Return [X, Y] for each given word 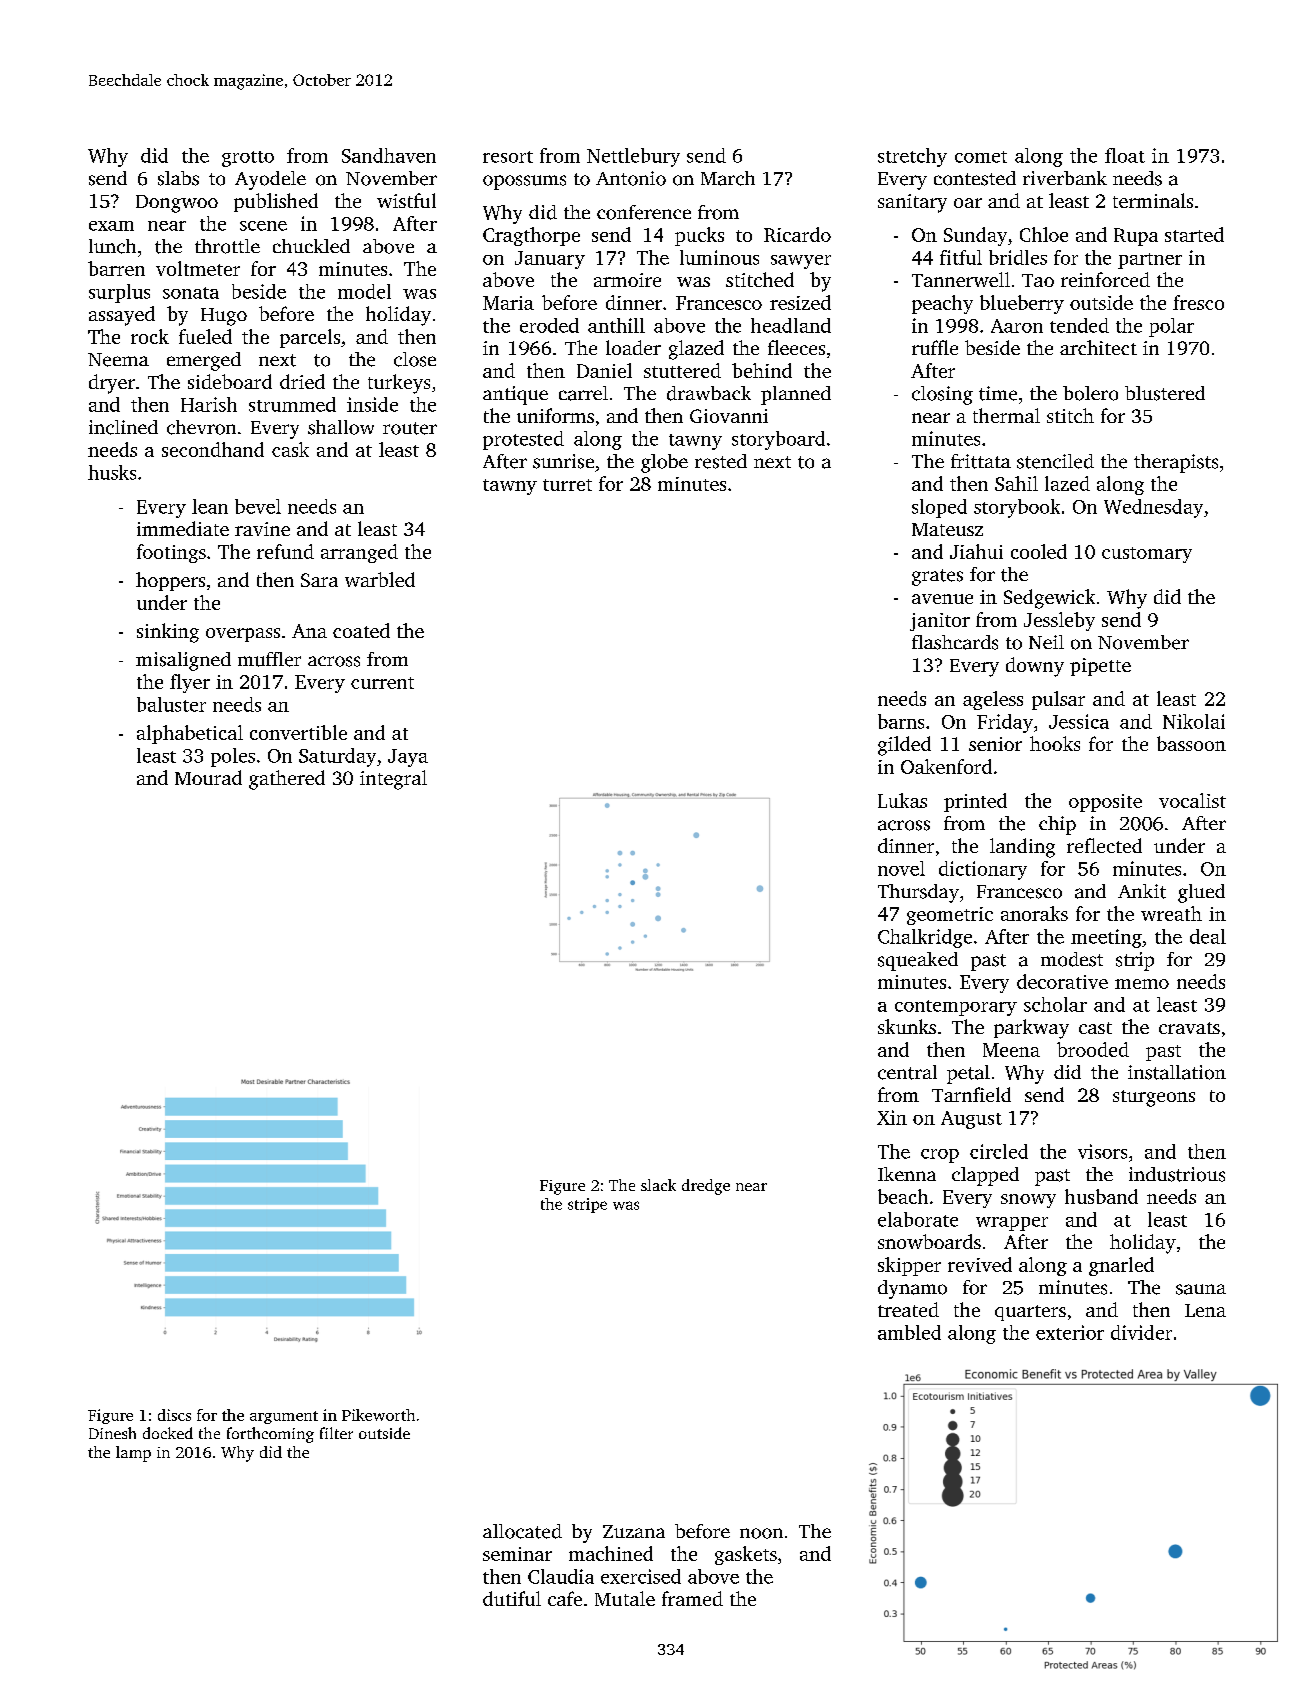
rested [721, 461]
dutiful [512, 1598]
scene [263, 226]
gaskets [746, 1555]
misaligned [183, 661]
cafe [565, 1598]
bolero [1090, 393]
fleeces [796, 347]
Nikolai [1194, 721]
